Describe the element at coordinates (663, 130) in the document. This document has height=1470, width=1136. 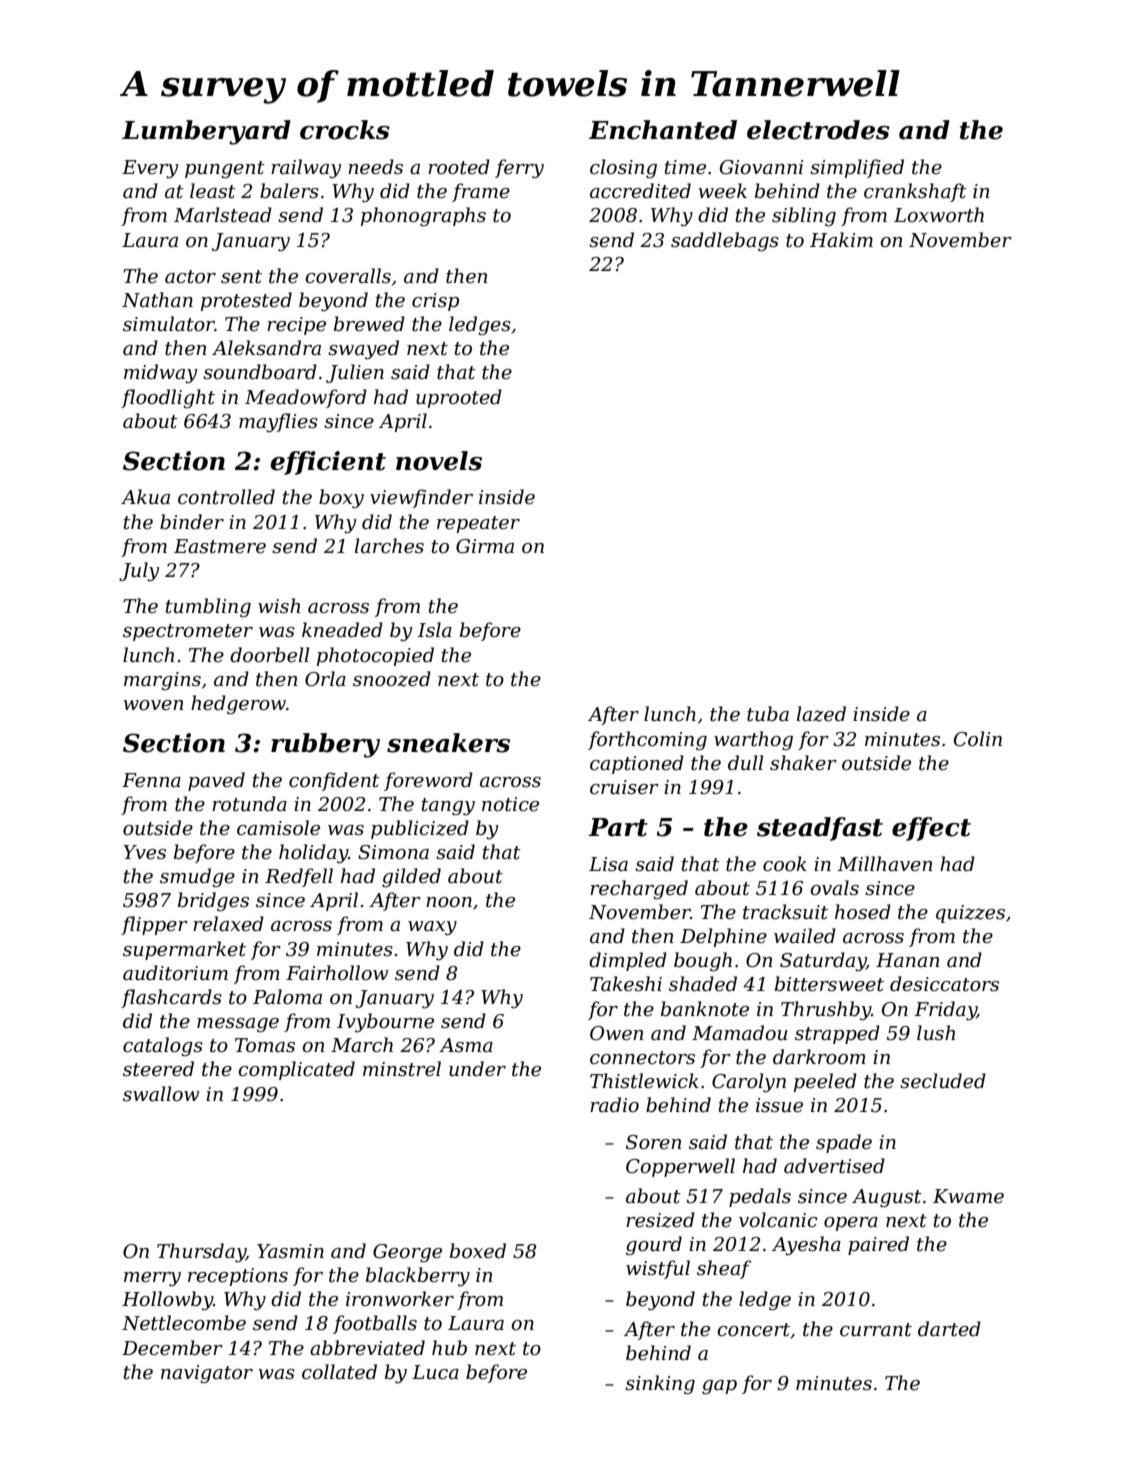
I see `Enchanted` at that location.
